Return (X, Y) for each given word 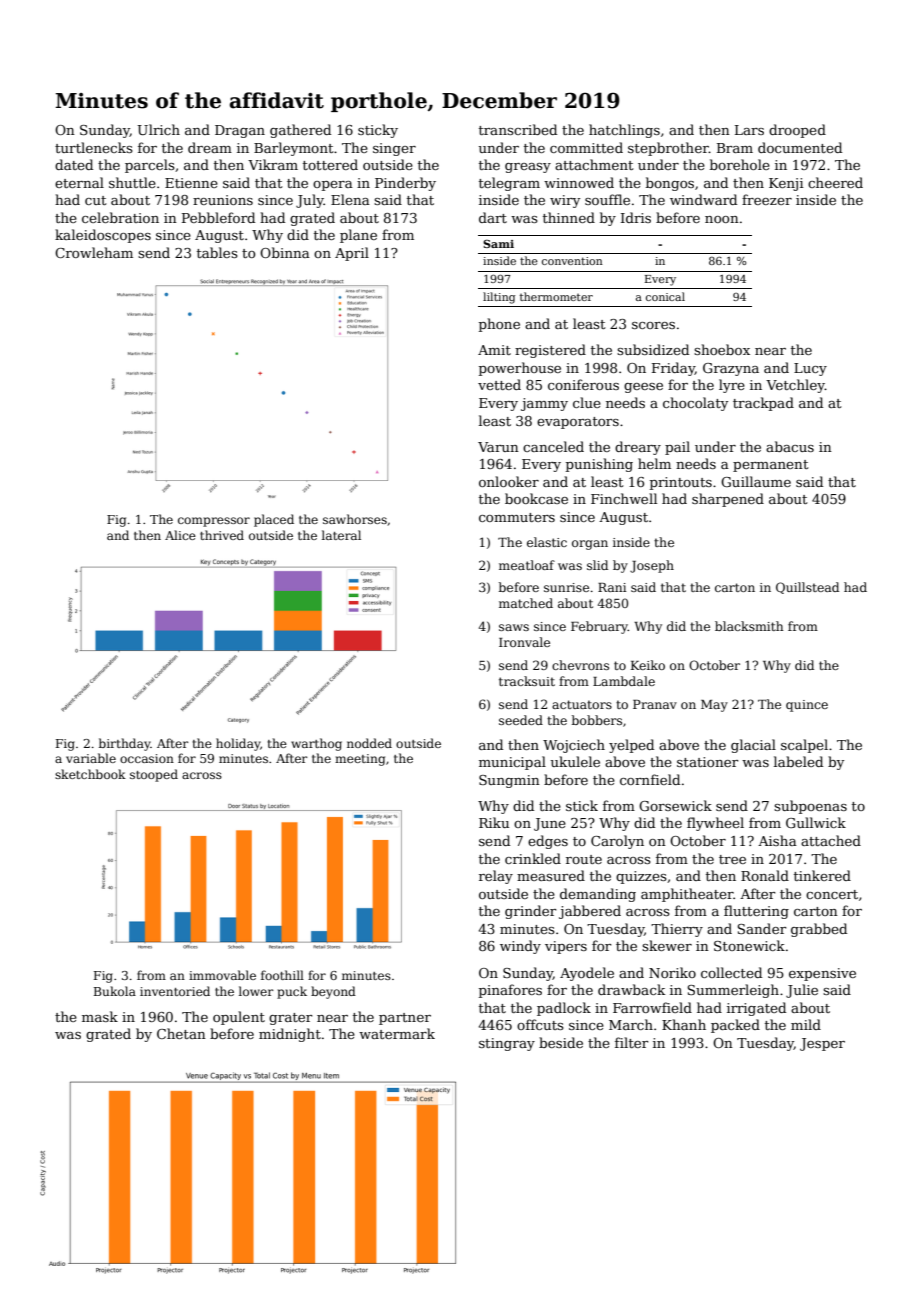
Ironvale (524, 642)
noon (722, 219)
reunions (223, 200)
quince (807, 706)
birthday (125, 744)
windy (520, 947)
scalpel (804, 746)
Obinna (285, 252)
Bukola (115, 991)
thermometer (556, 296)
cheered (835, 182)
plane (358, 236)
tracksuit (527, 681)
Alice (180, 535)
